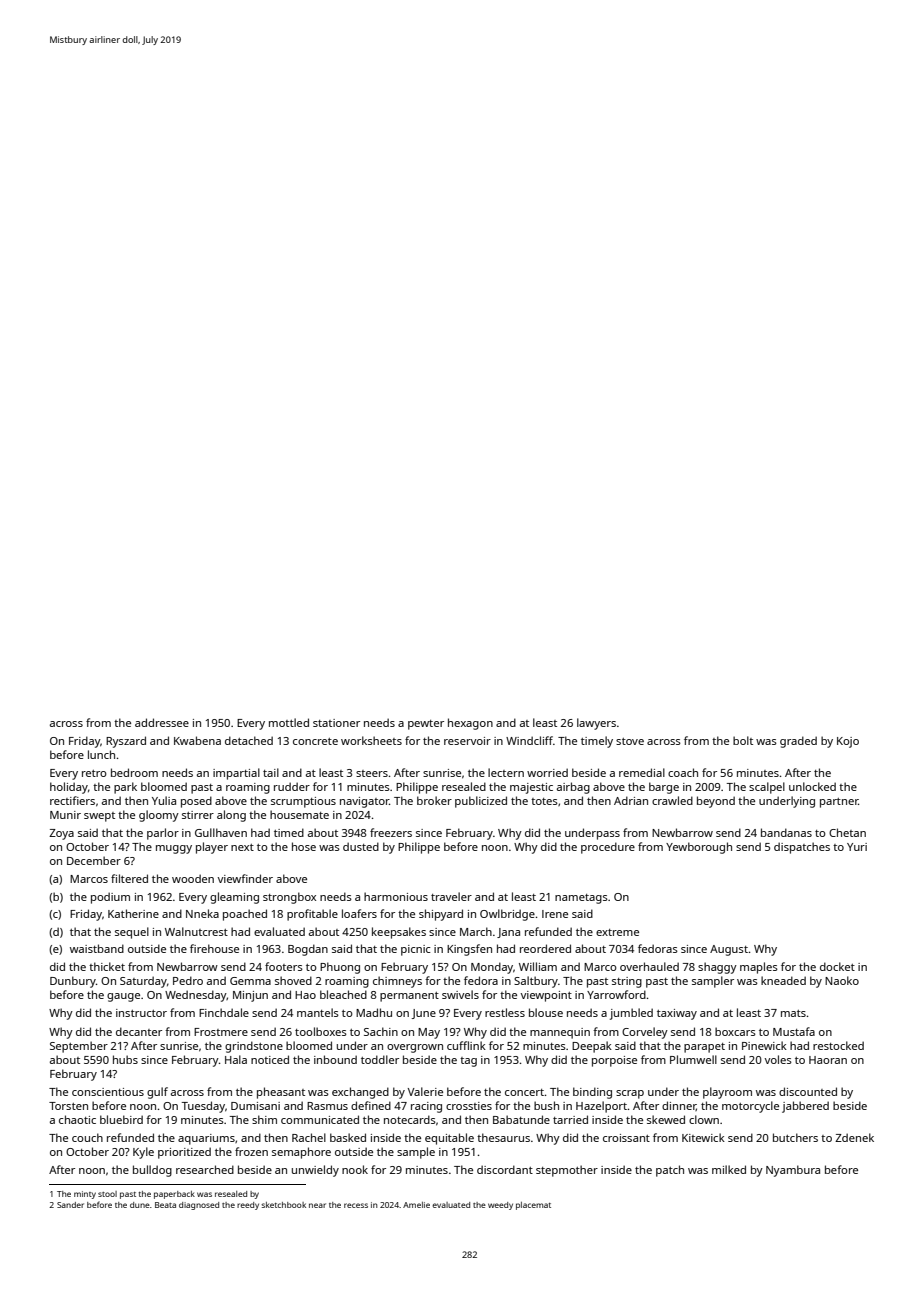 This screenshot has width=924, height=1308. I want to click on shaggy, so click(717, 968).
